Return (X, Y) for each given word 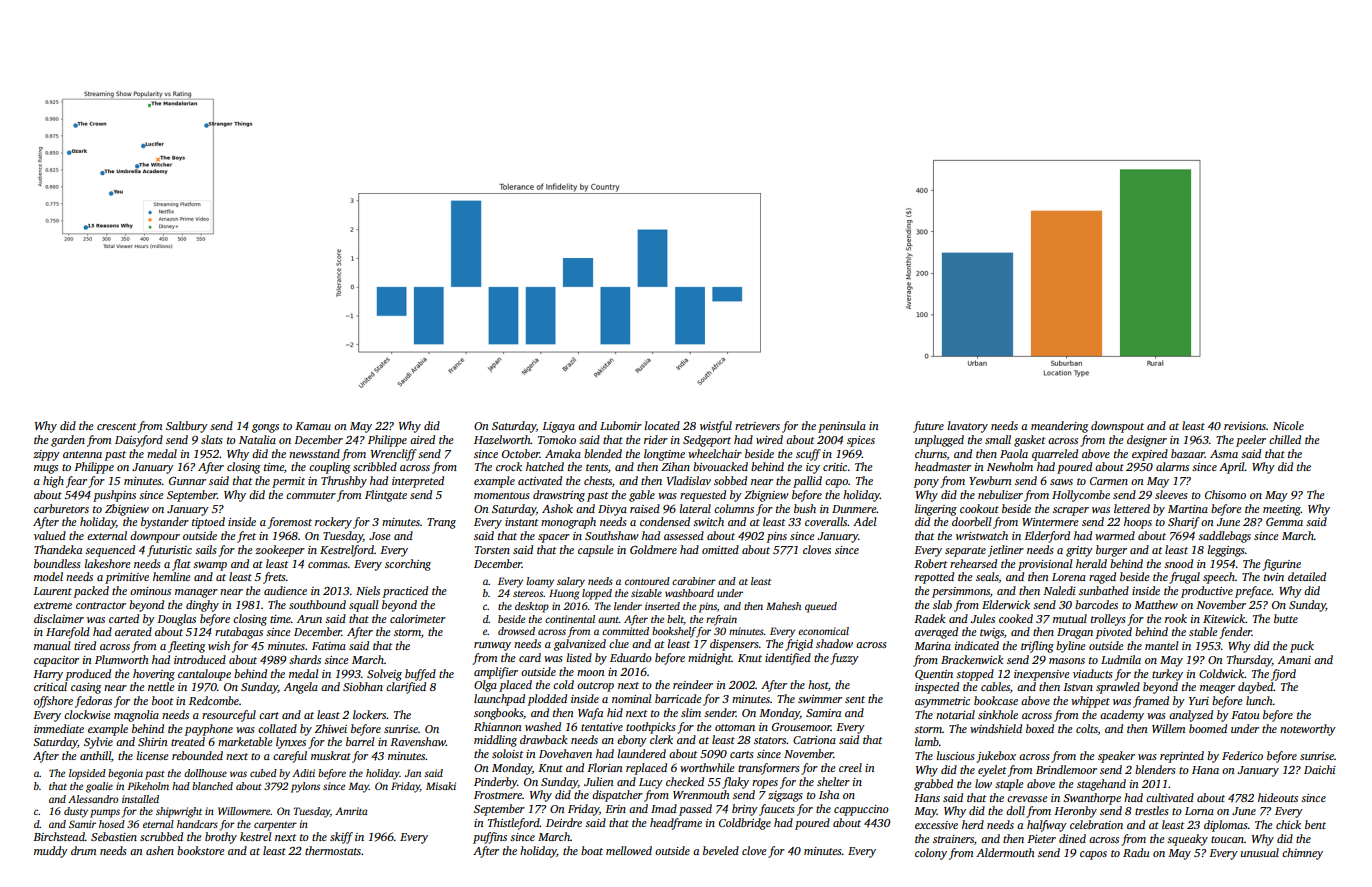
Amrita (351, 811)
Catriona (814, 740)
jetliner (1006, 551)
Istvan (1078, 687)
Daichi (1320, 769)
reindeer (693, 684)
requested (703, 496)
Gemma (1284, 521)
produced (88, 675)
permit (288, 482)
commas (328, 565)
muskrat (331, 755)
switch (708, 521)
